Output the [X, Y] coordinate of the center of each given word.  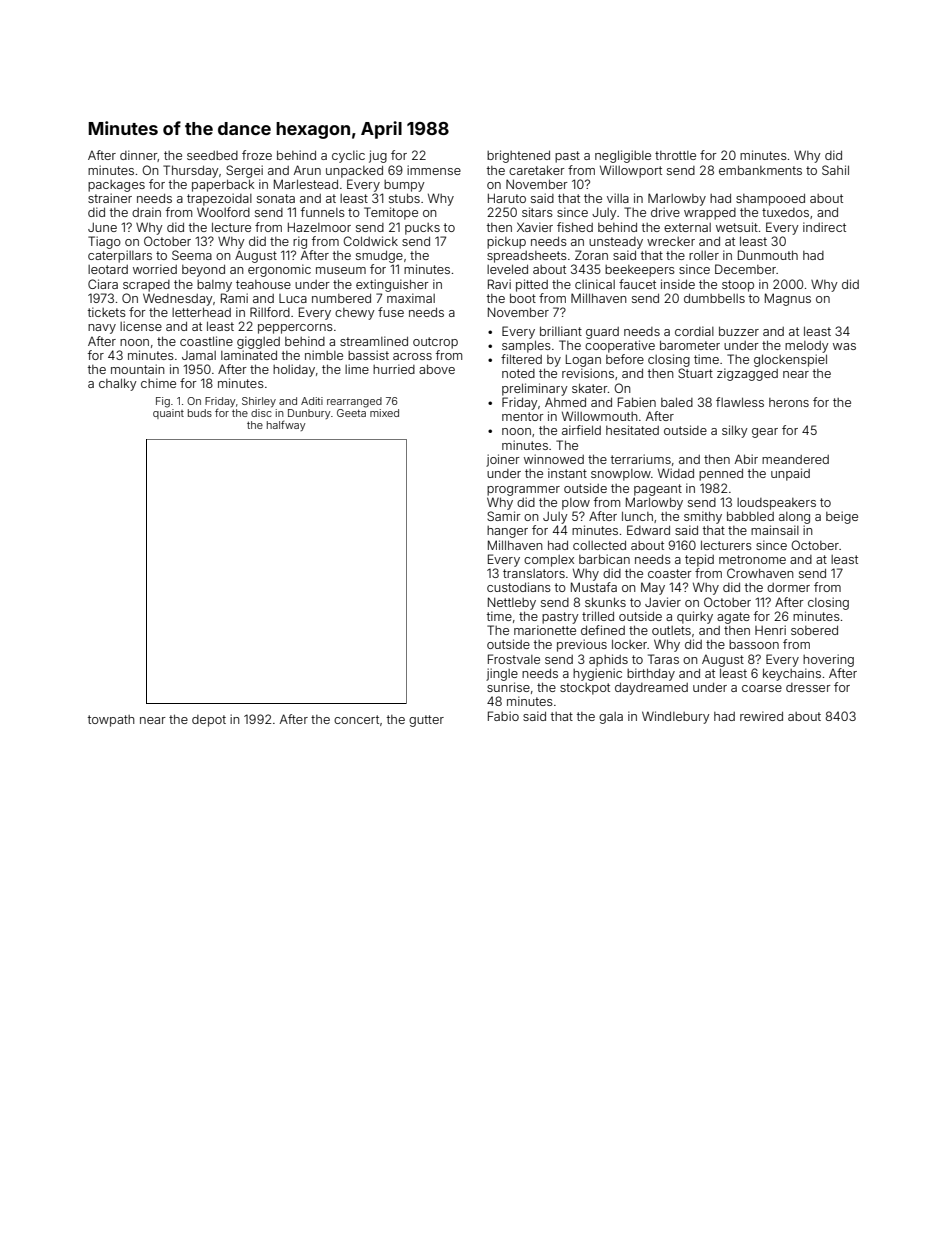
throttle [675, 155]
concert [356, 719]
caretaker [537, 170]
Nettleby [512, 603]
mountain [138, 369]
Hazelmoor [319, 227]
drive [665, 212]
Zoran [591, 255]
